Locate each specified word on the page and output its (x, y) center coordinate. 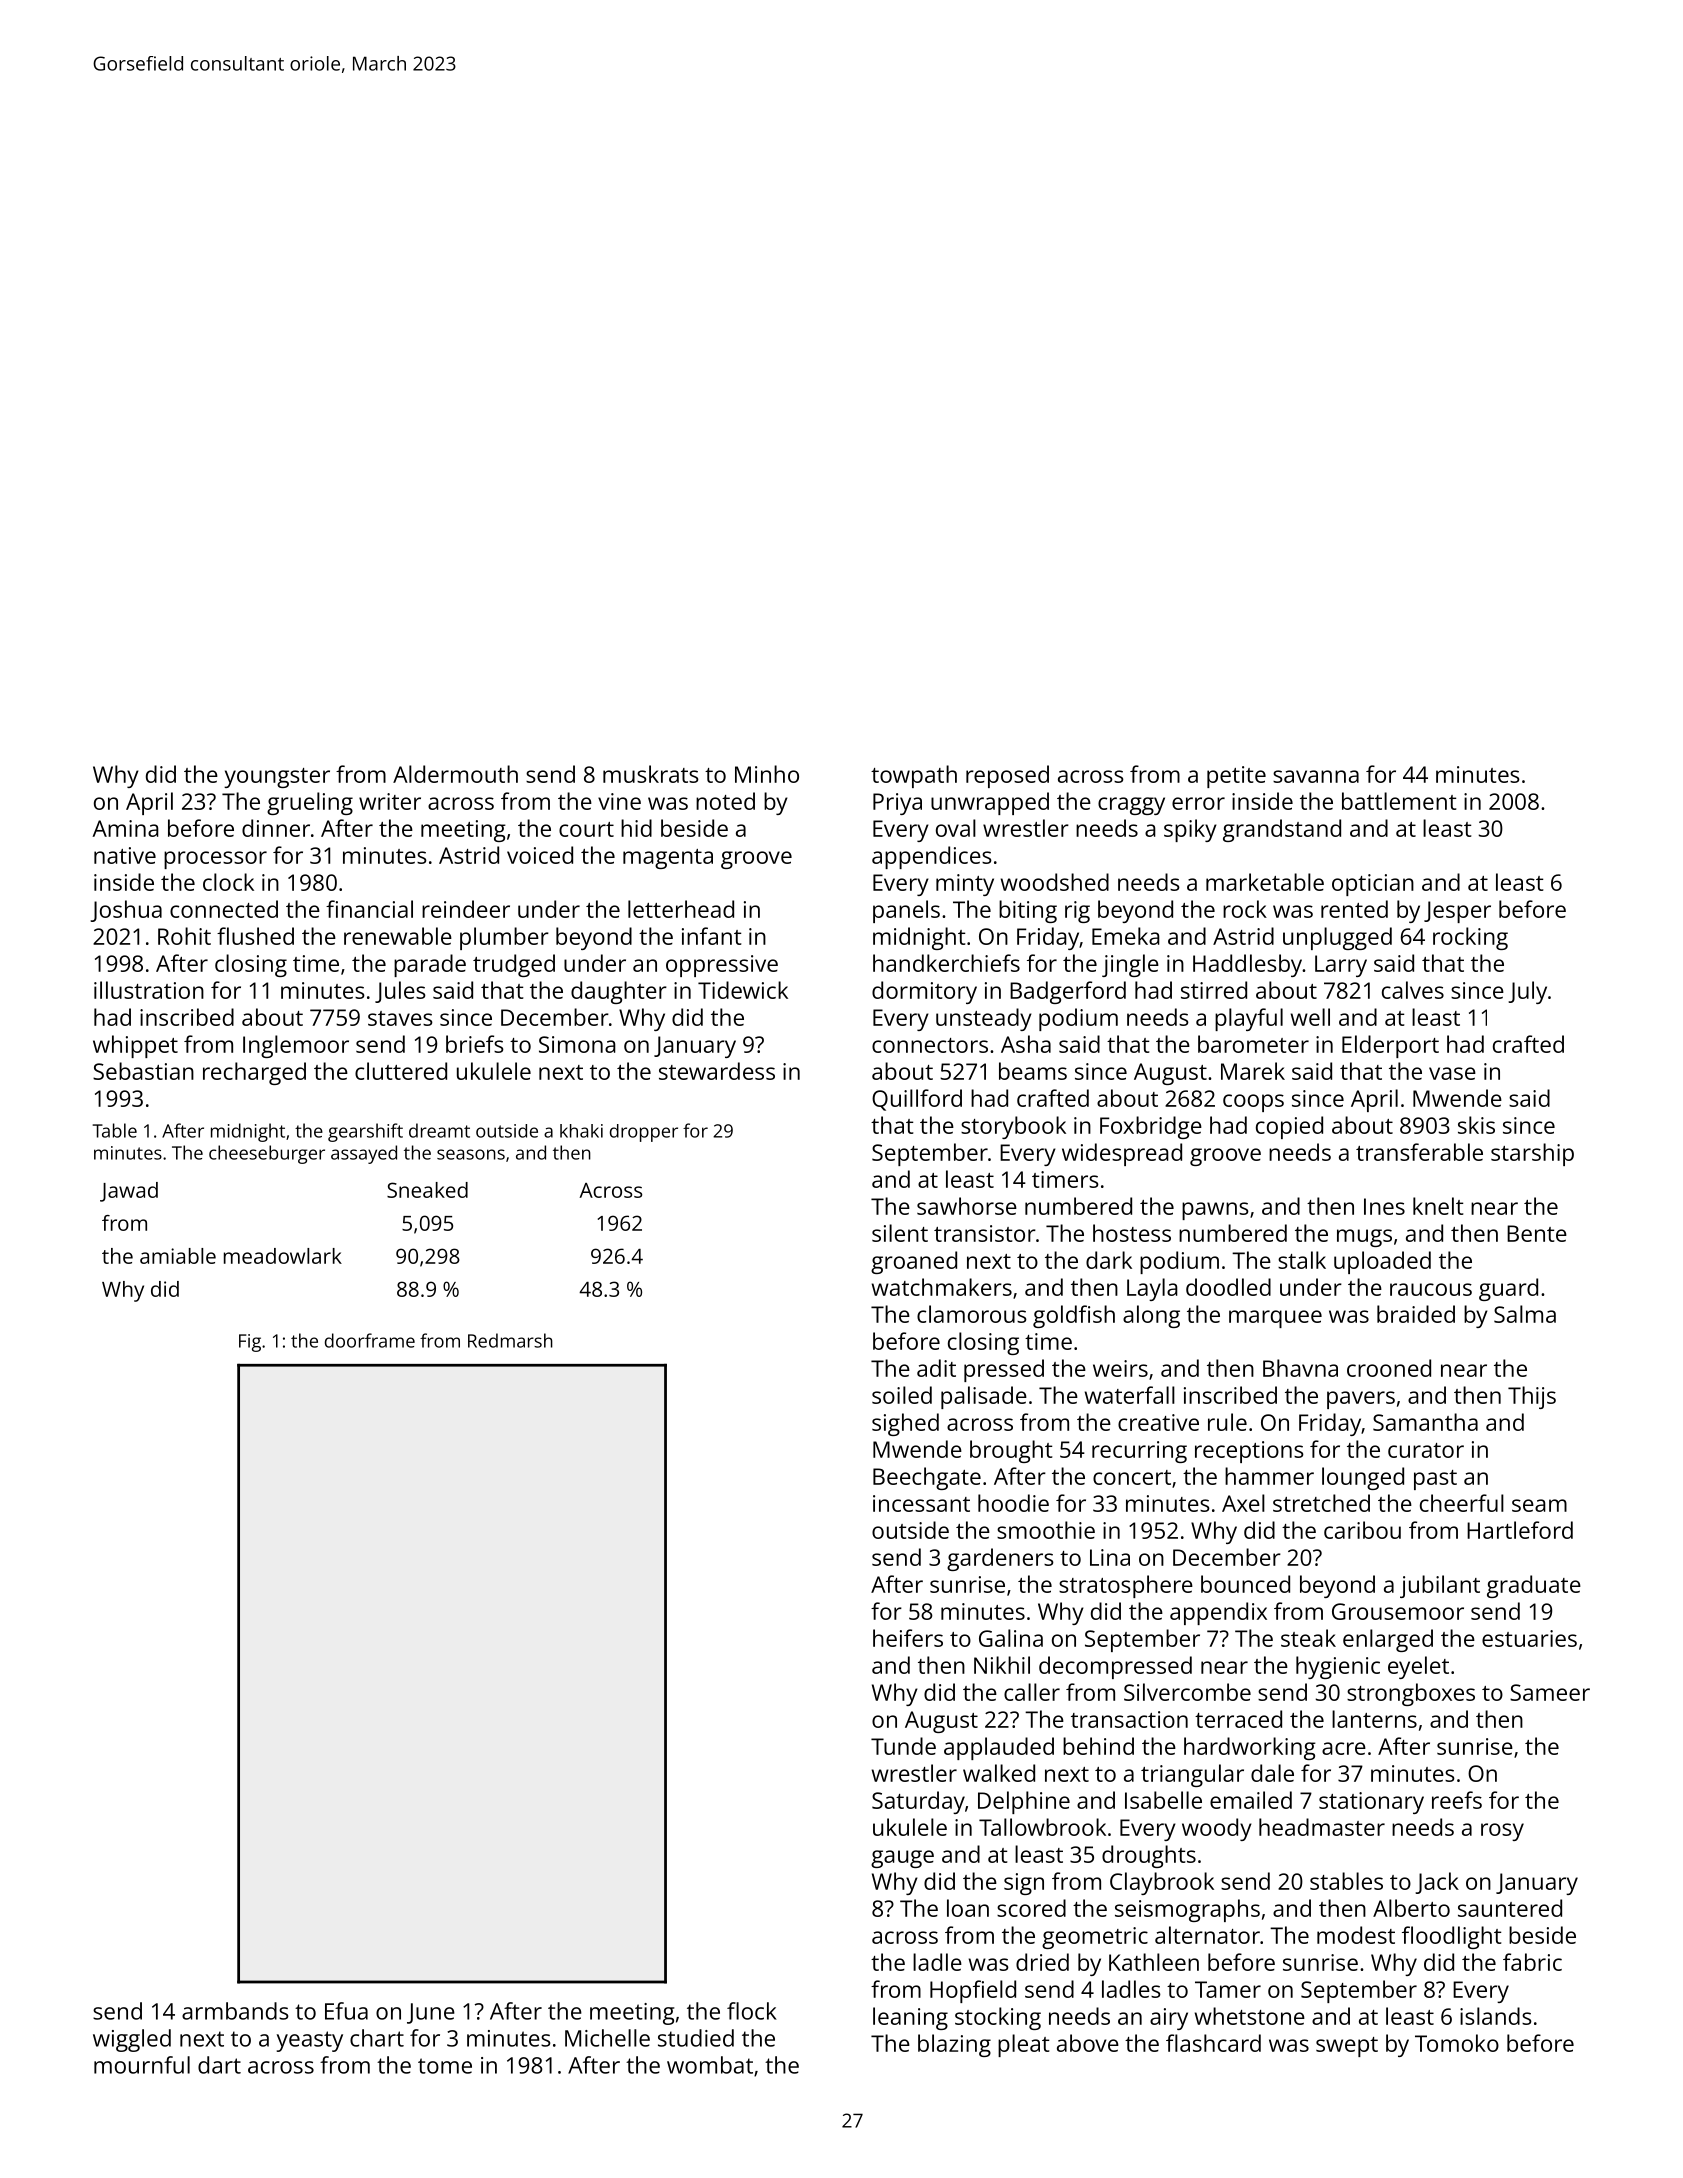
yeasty (310, 2041)
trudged (514, 965)
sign (1024, 1884)
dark (1109, 1260)
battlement (1399, 801)
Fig (250, 1343)
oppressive (722, 966)
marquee (1275, 1319)
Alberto (1411, 1908)
